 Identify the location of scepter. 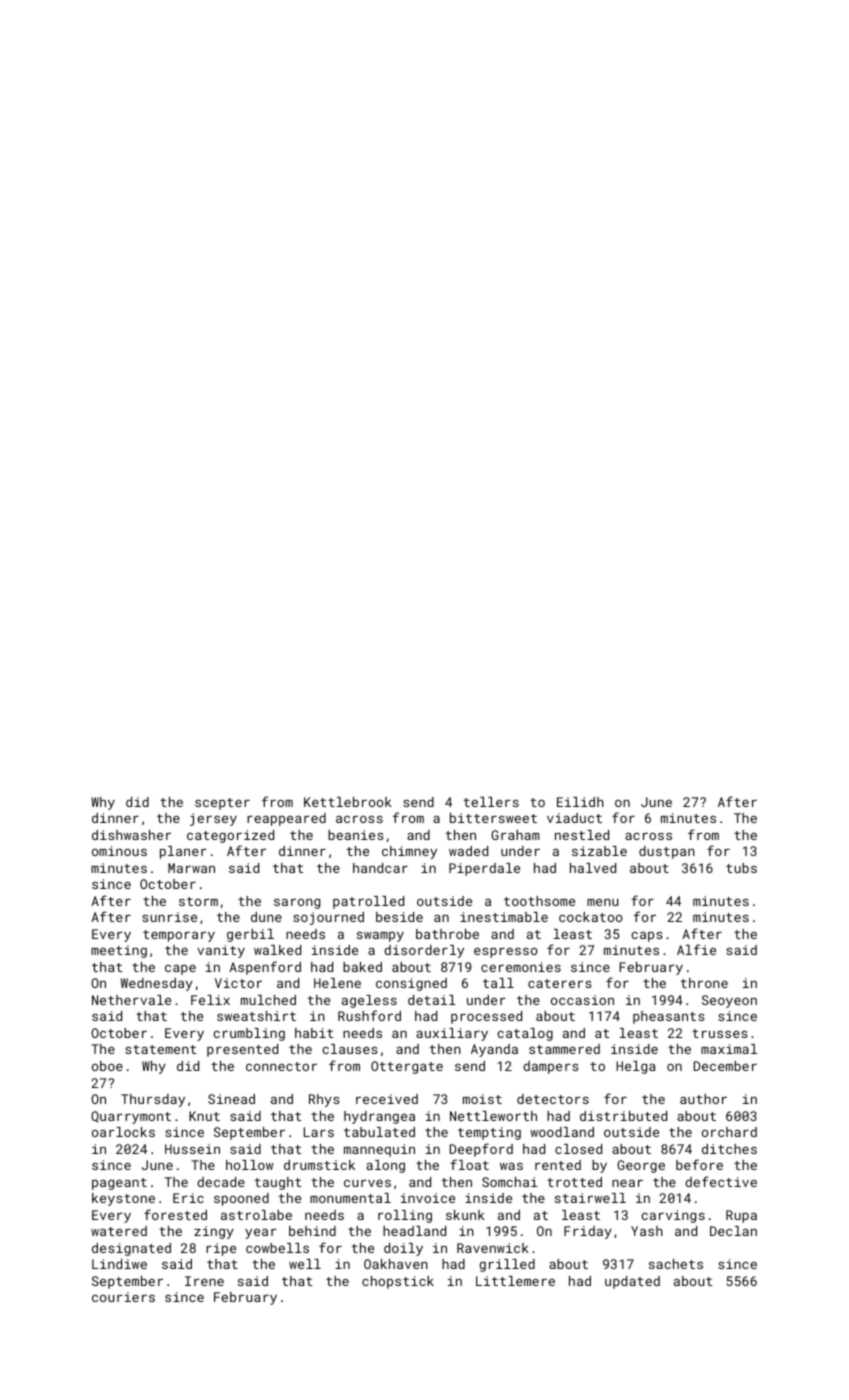
(222, 804).
